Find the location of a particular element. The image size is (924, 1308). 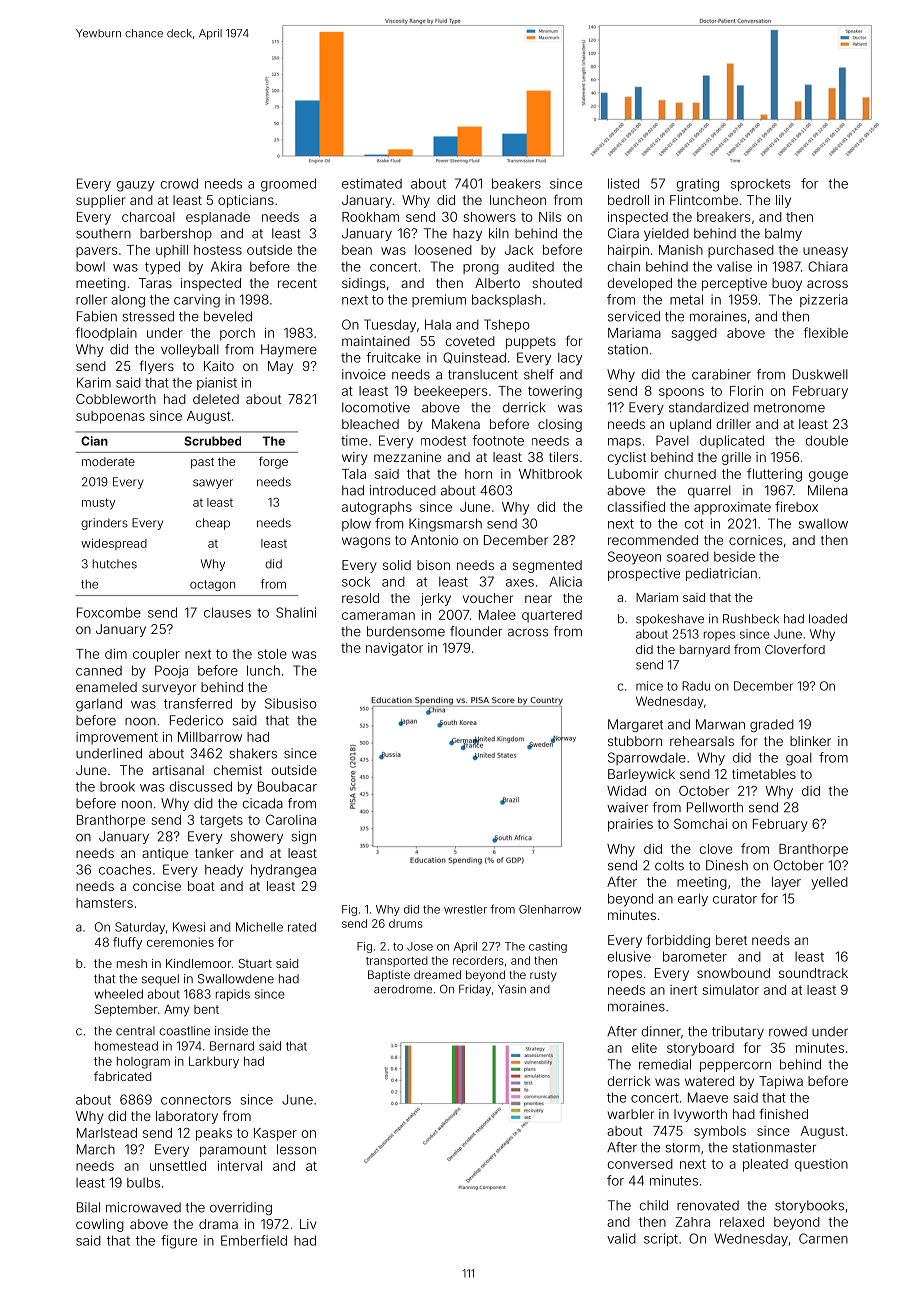

double is located at coordinates (827, 440).
